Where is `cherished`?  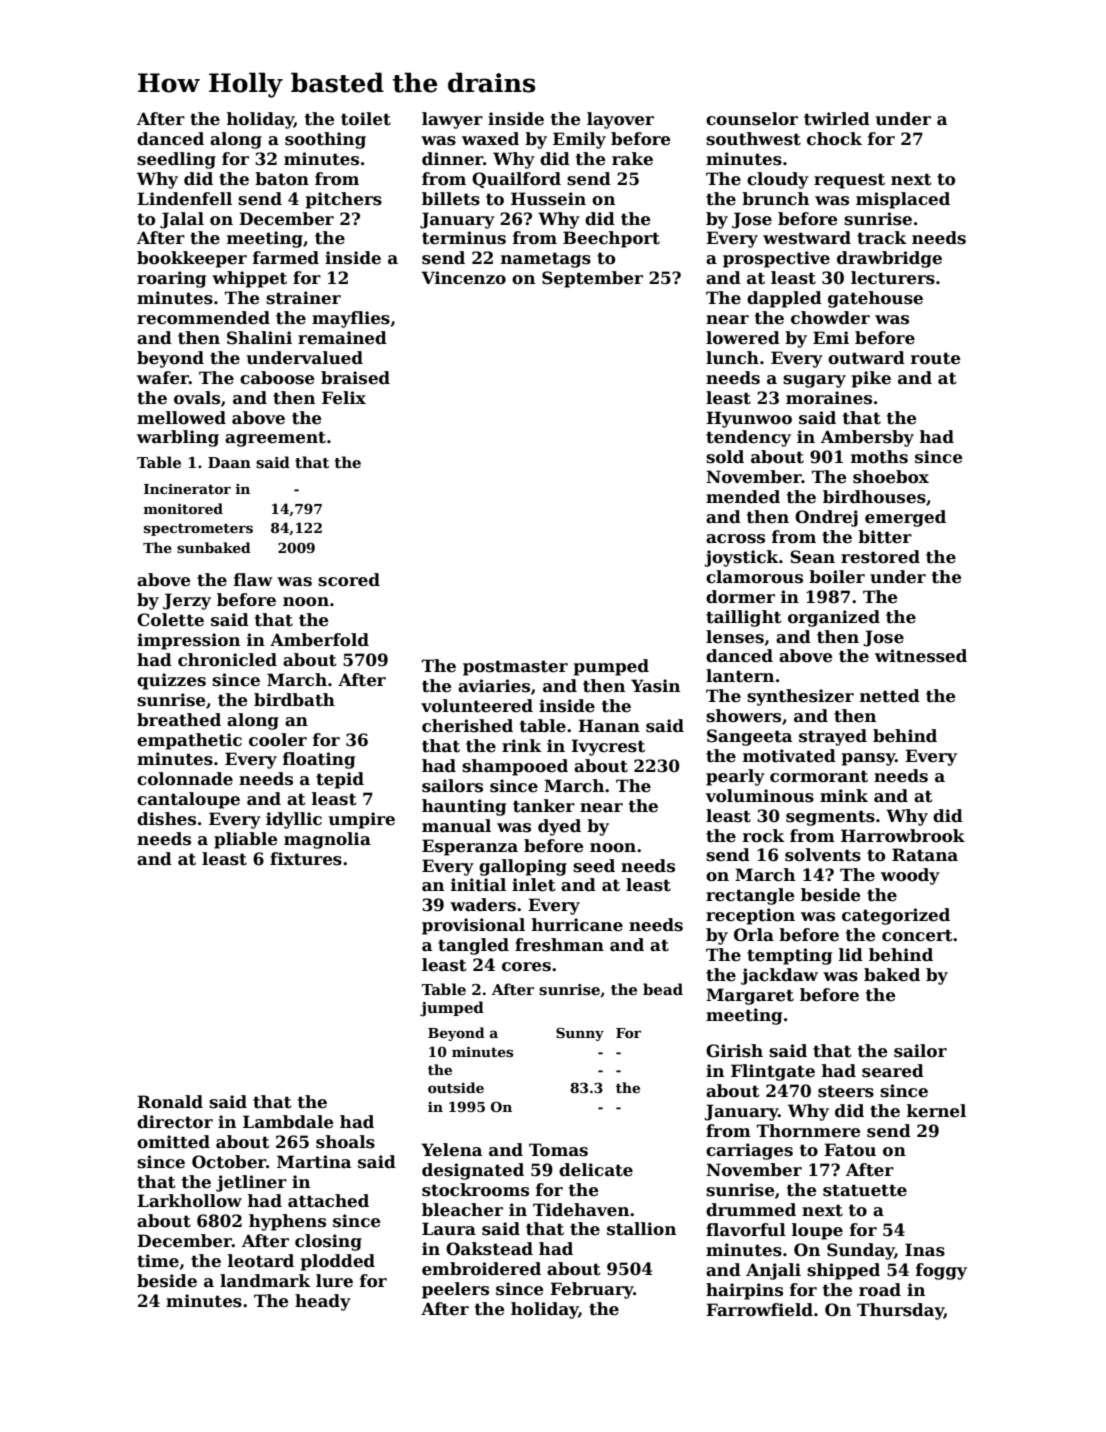 cherished is located at coordinates (467, 726).
